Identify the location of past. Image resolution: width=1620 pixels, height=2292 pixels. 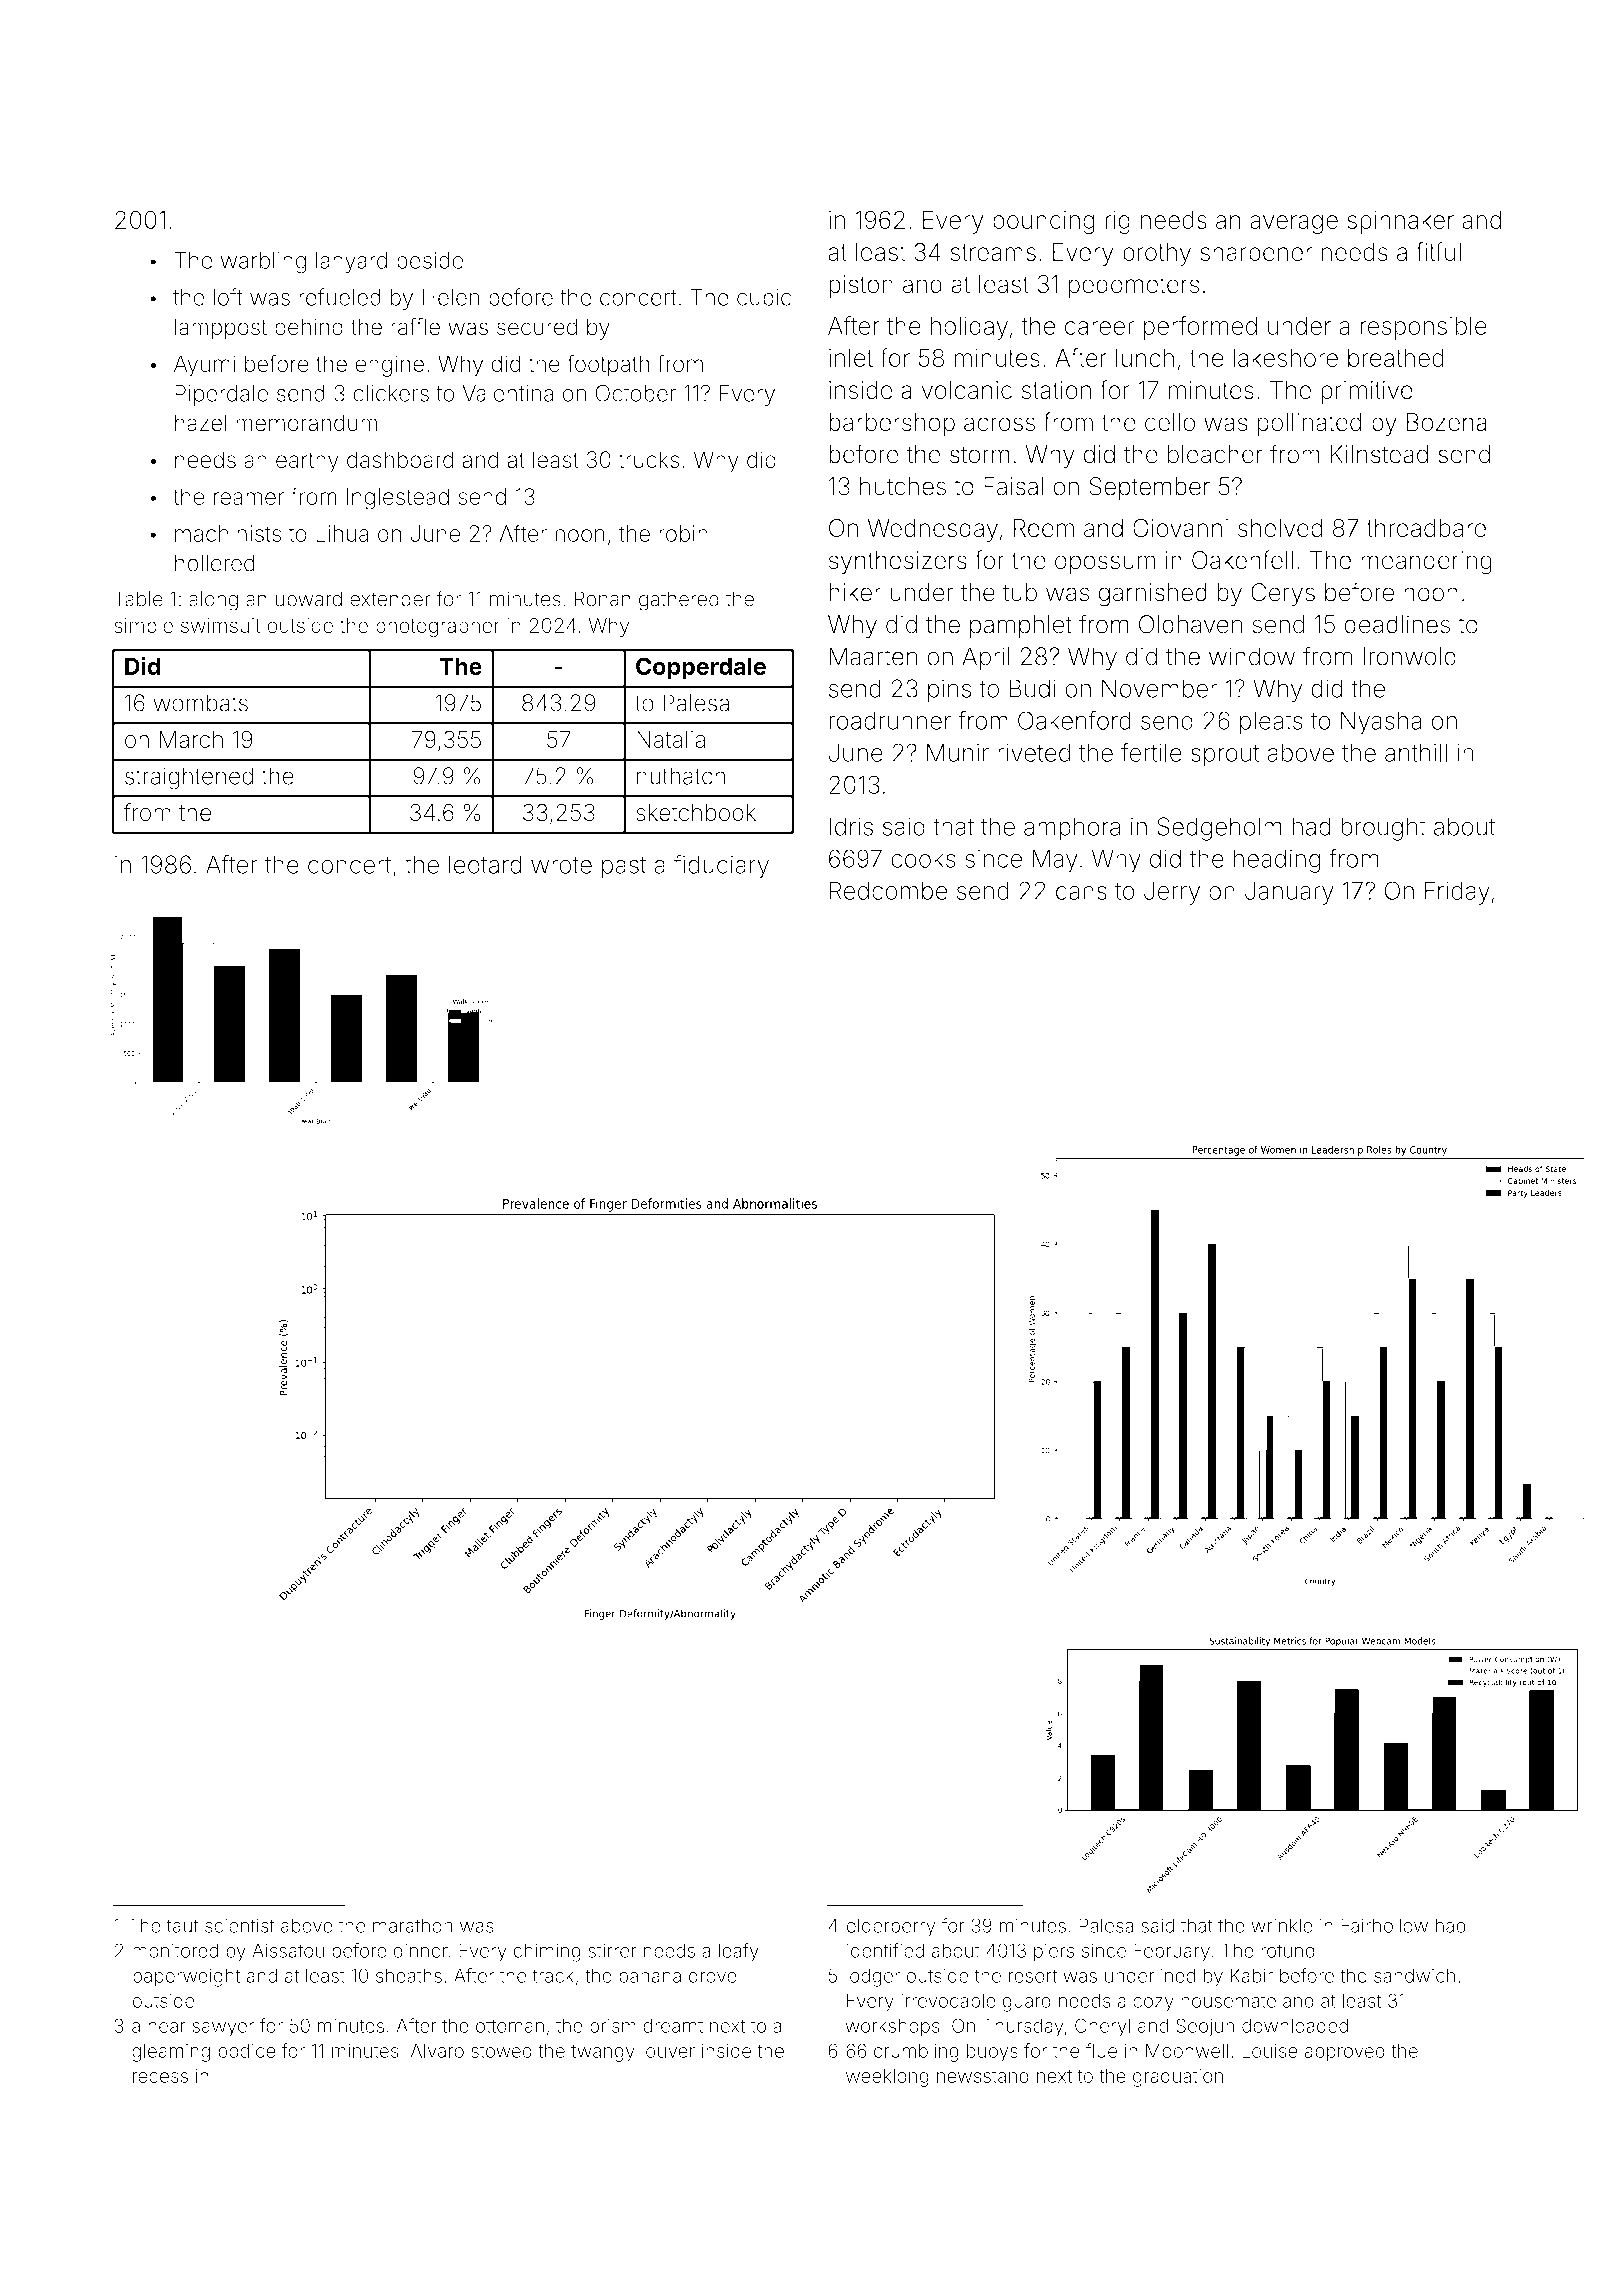
(624, 868).
